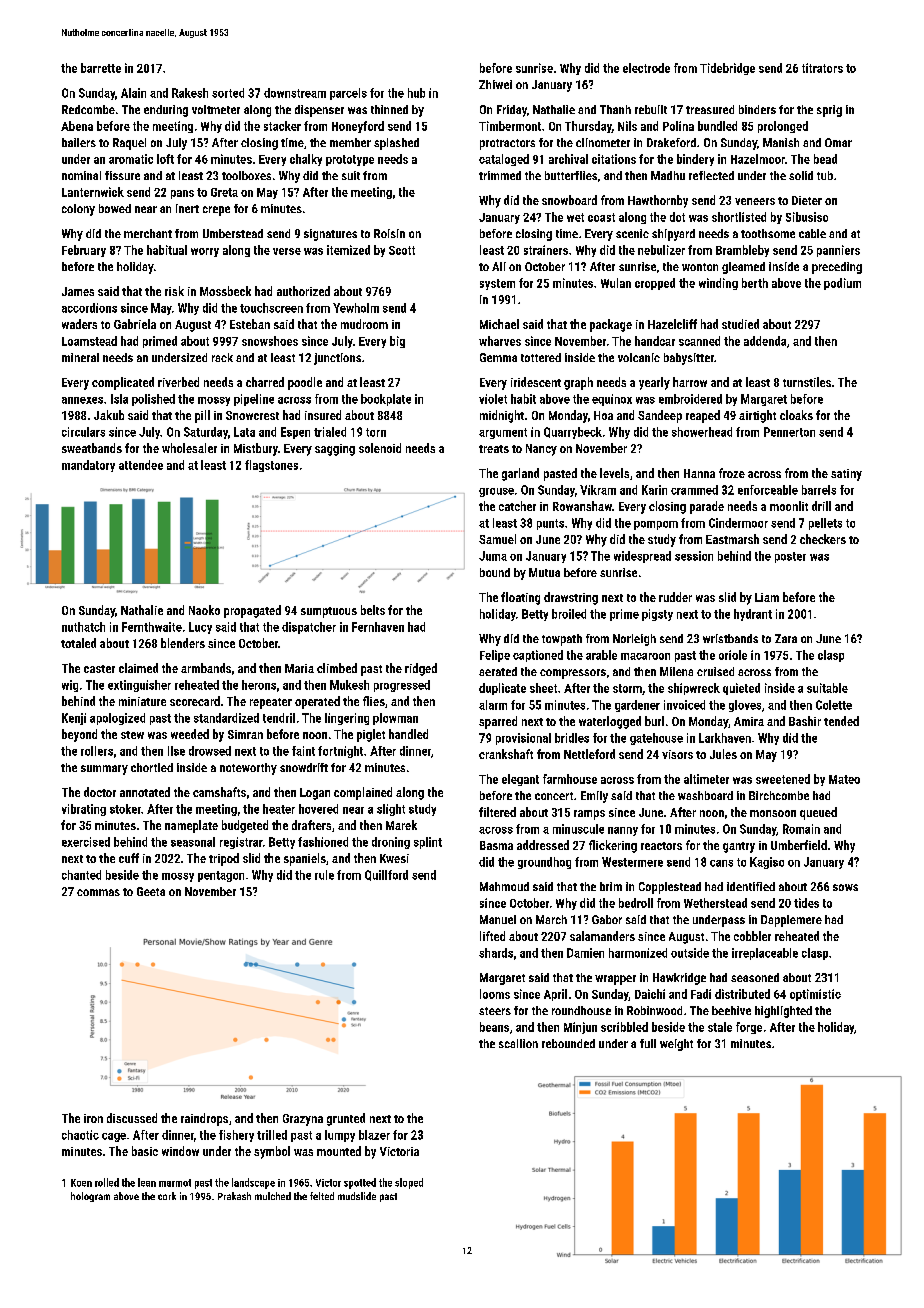 The image size is (924, 1308). Describe the element at coordinates (615, 109) in the screenshot. I see `Thanh` at that location.
